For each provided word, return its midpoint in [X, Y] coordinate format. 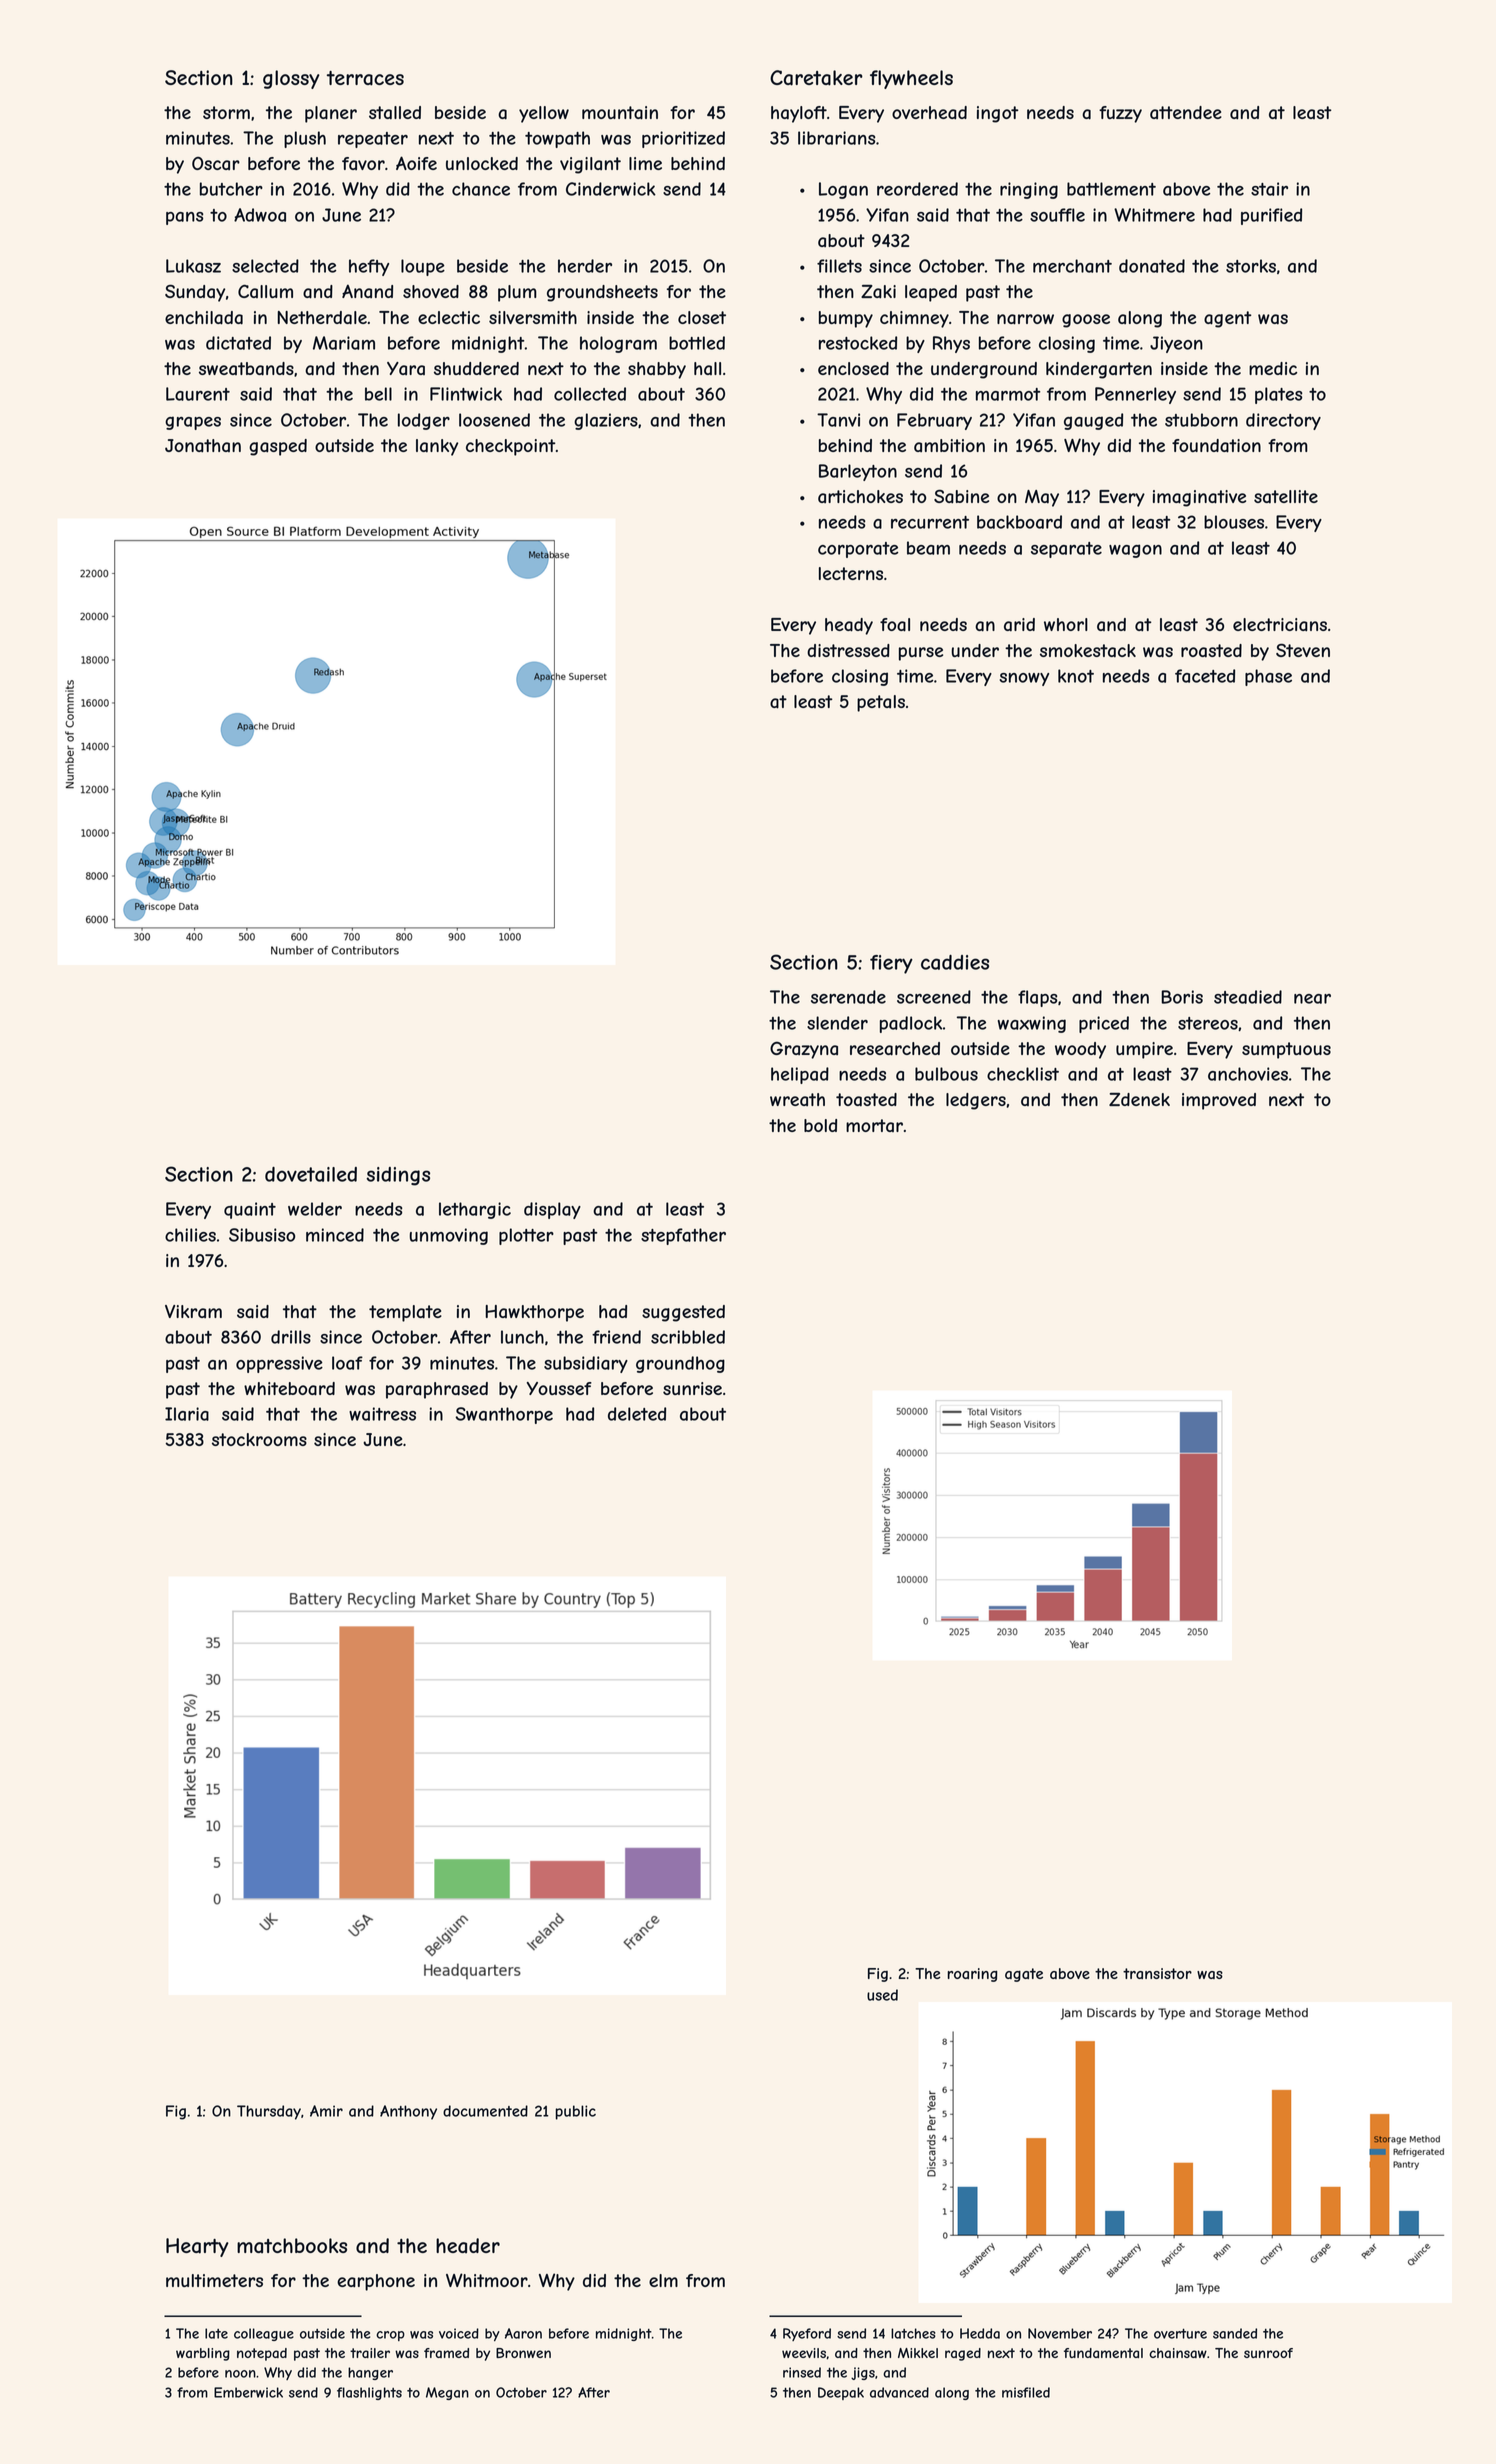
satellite [1286, 497]
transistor [1157, 1973]
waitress [382, 1414]
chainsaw [1178, 2353]
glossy [291, 79]
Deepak [841, 2393]
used [882, 1995]
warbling [203, 2354]
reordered [917, 189]
